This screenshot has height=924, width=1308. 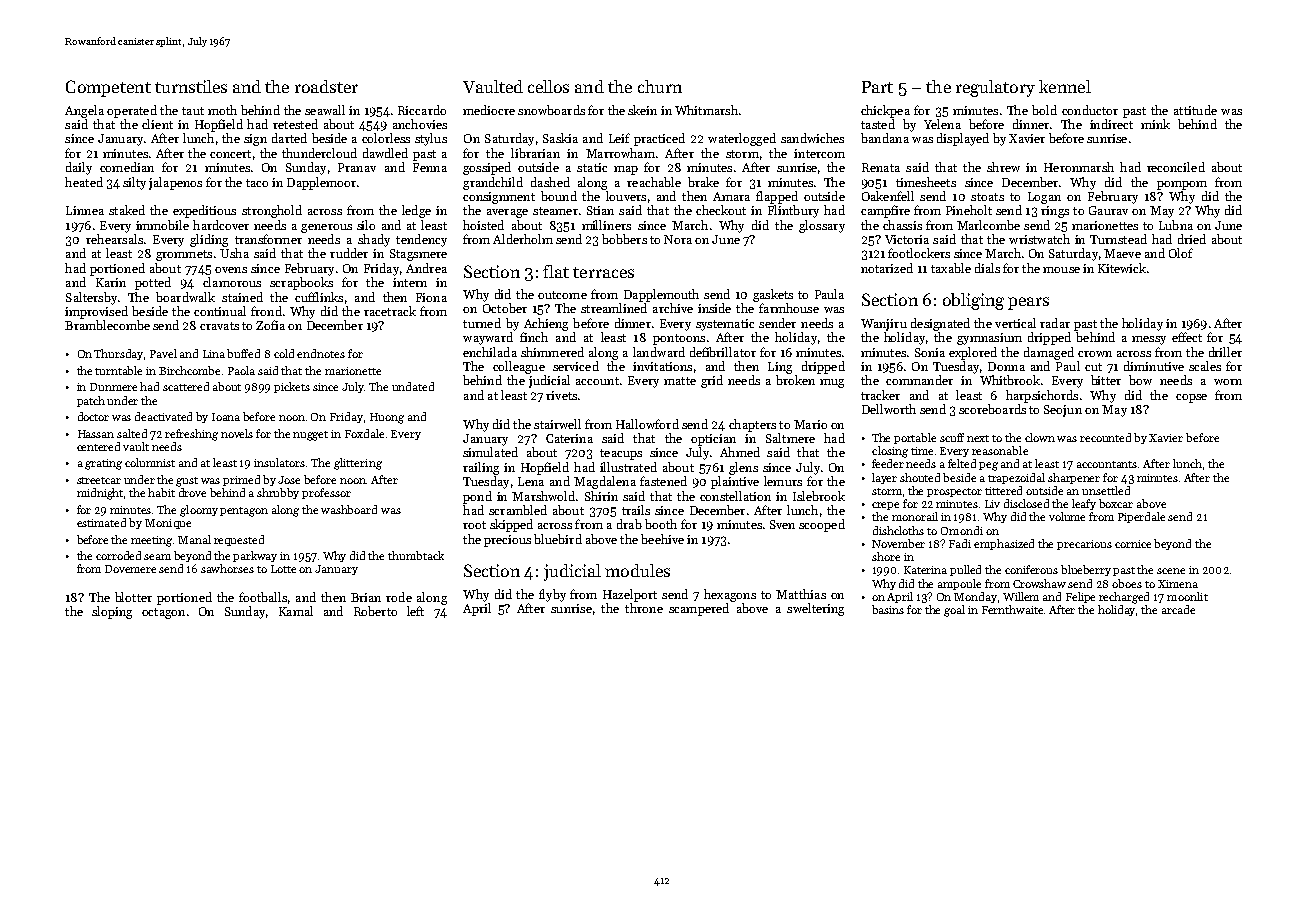 I want to click on turnstiles, so click(x=191, y=86).
